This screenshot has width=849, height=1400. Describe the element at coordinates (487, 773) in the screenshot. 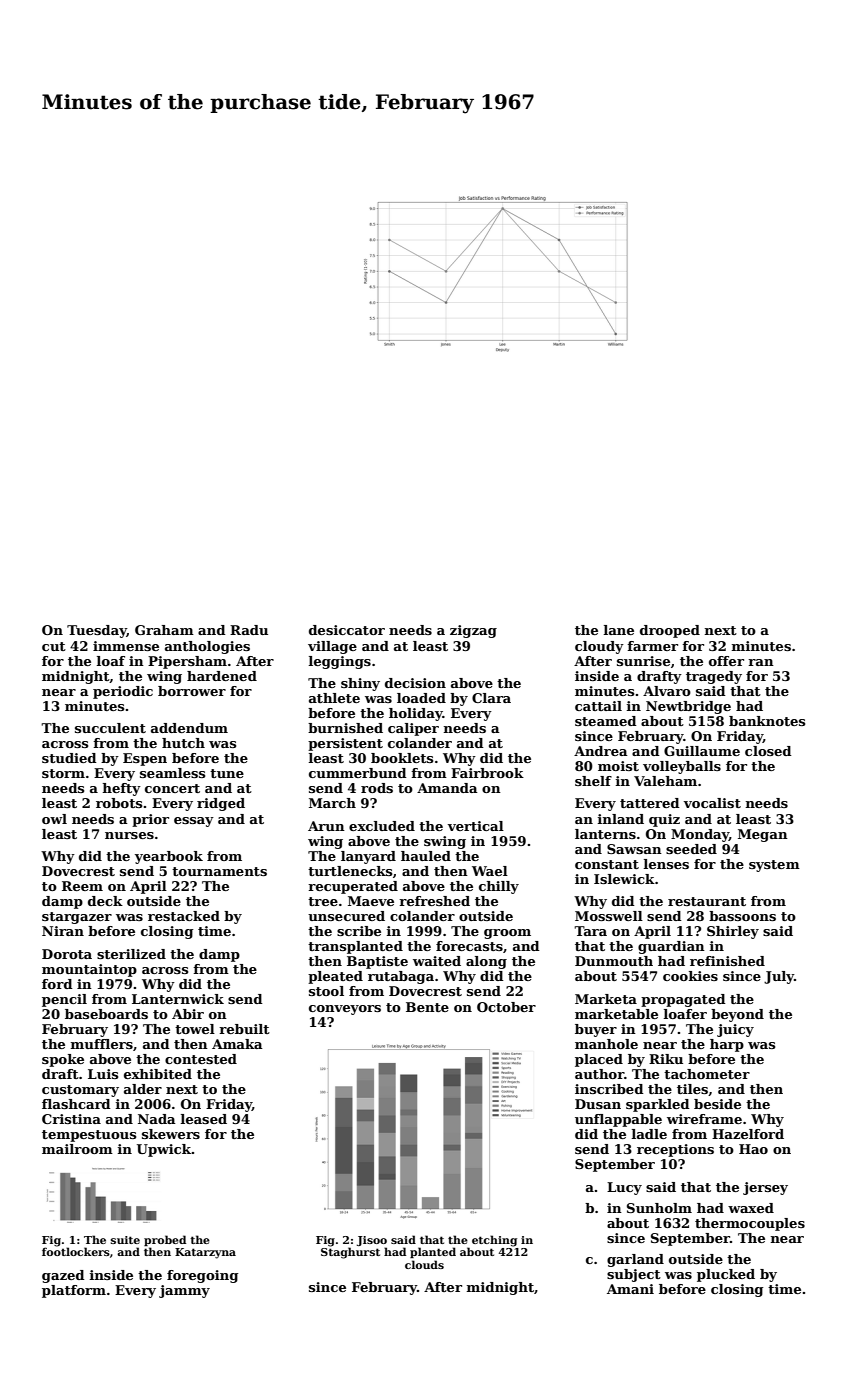

I see `Fairbrook` at that location.
